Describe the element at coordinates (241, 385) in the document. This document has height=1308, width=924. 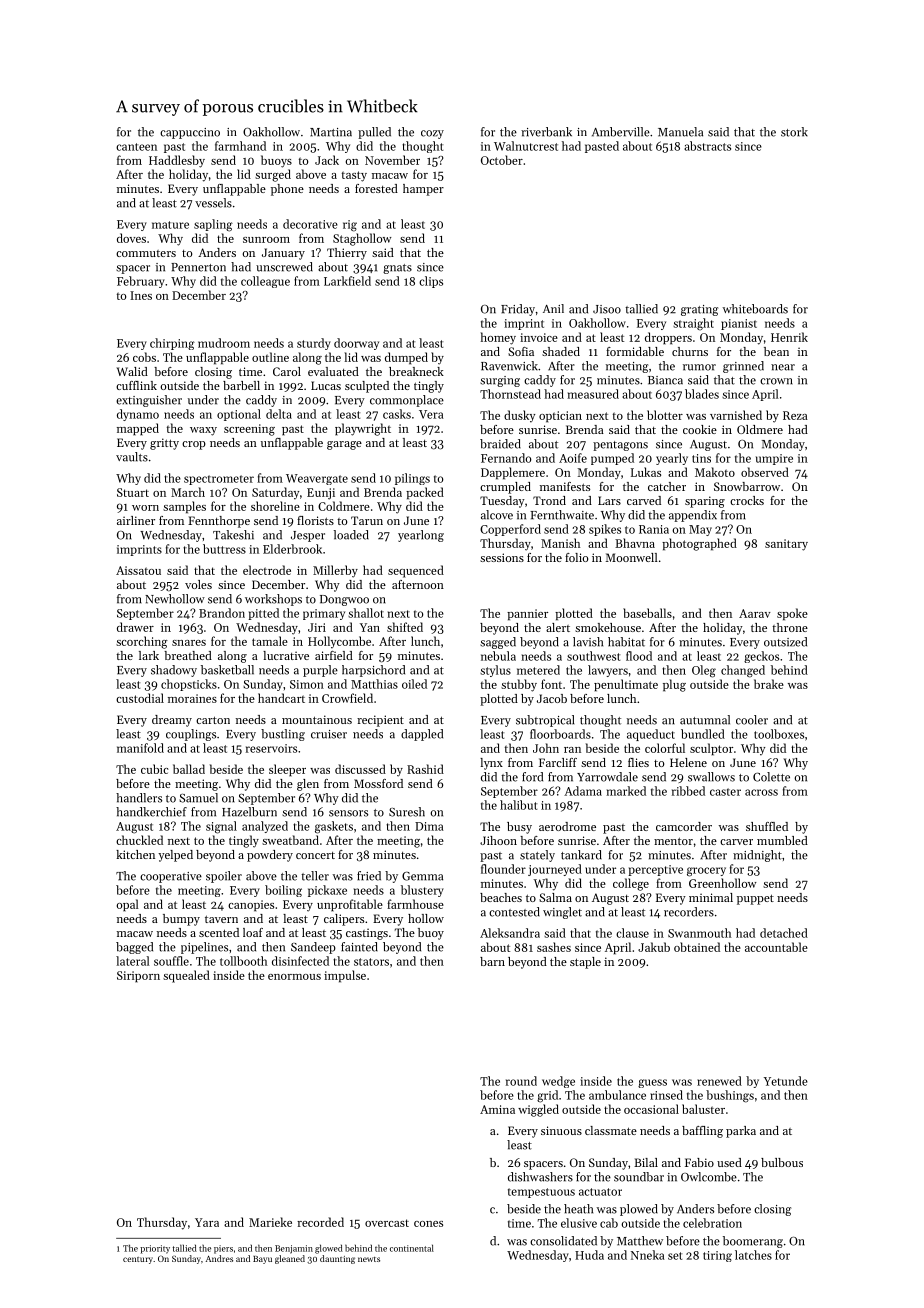
I see `barbell` at that location.
